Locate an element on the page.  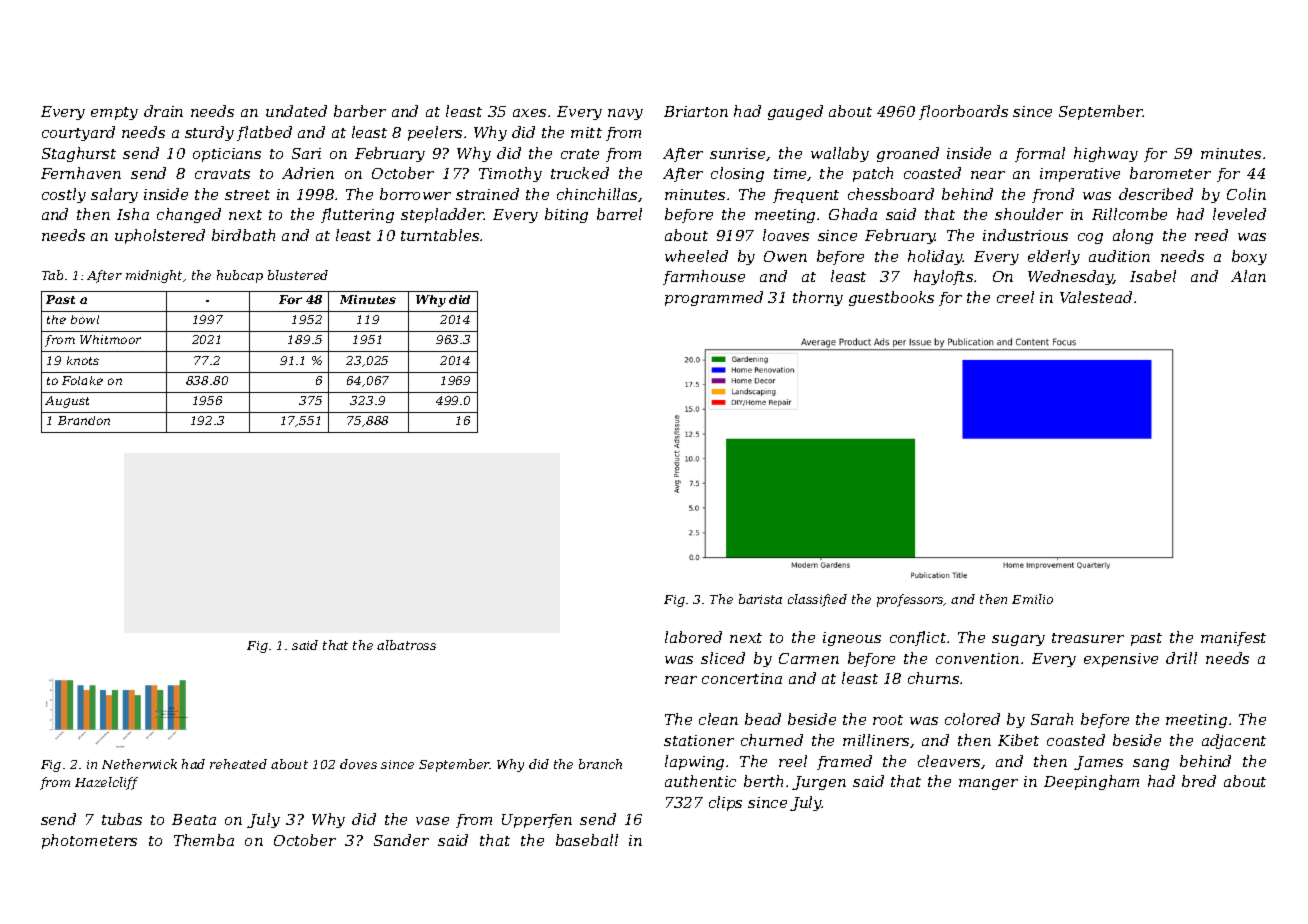
guestbooks is located at coordinates (891, 298).
